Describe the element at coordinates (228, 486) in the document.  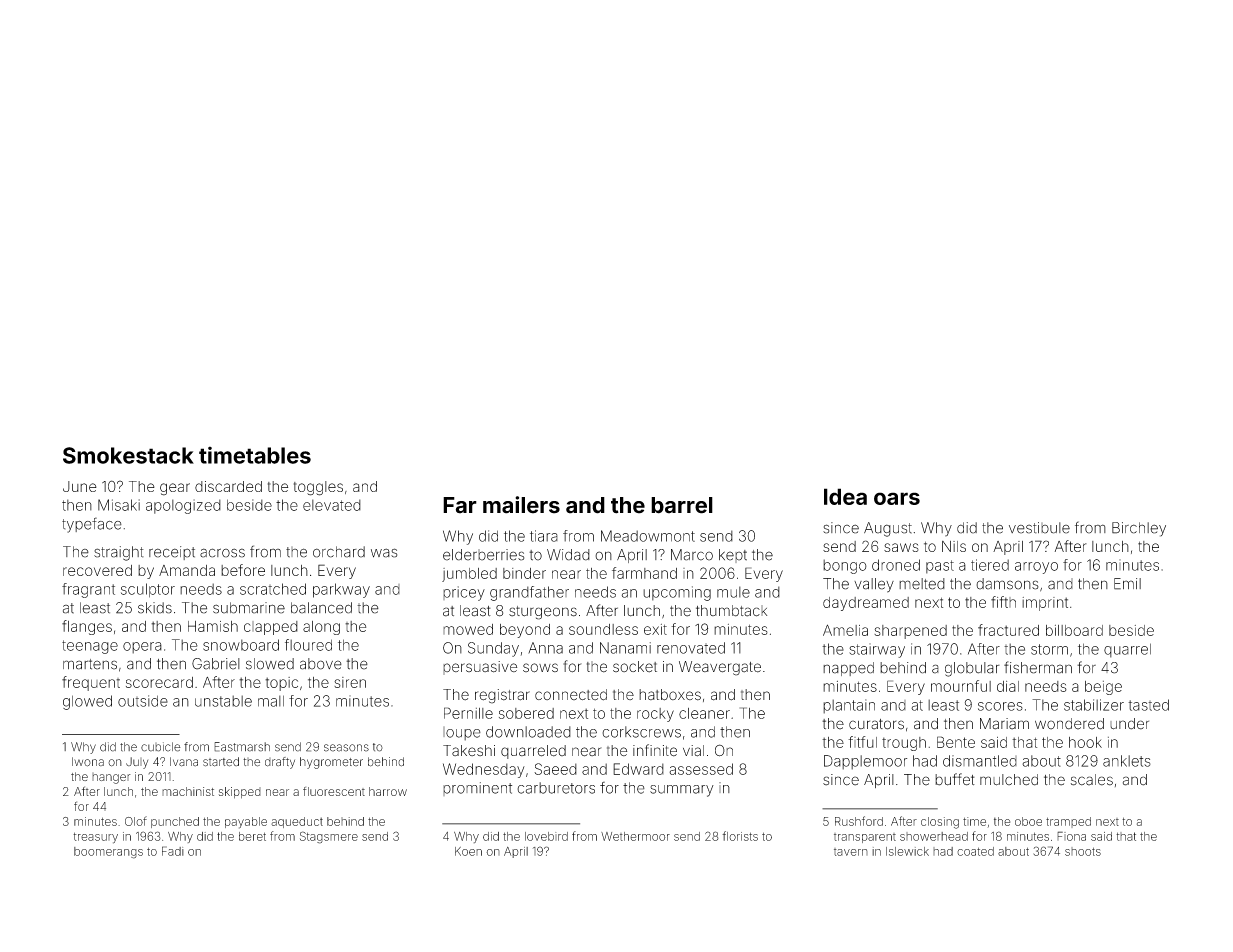
I see `discarded` at that location.
